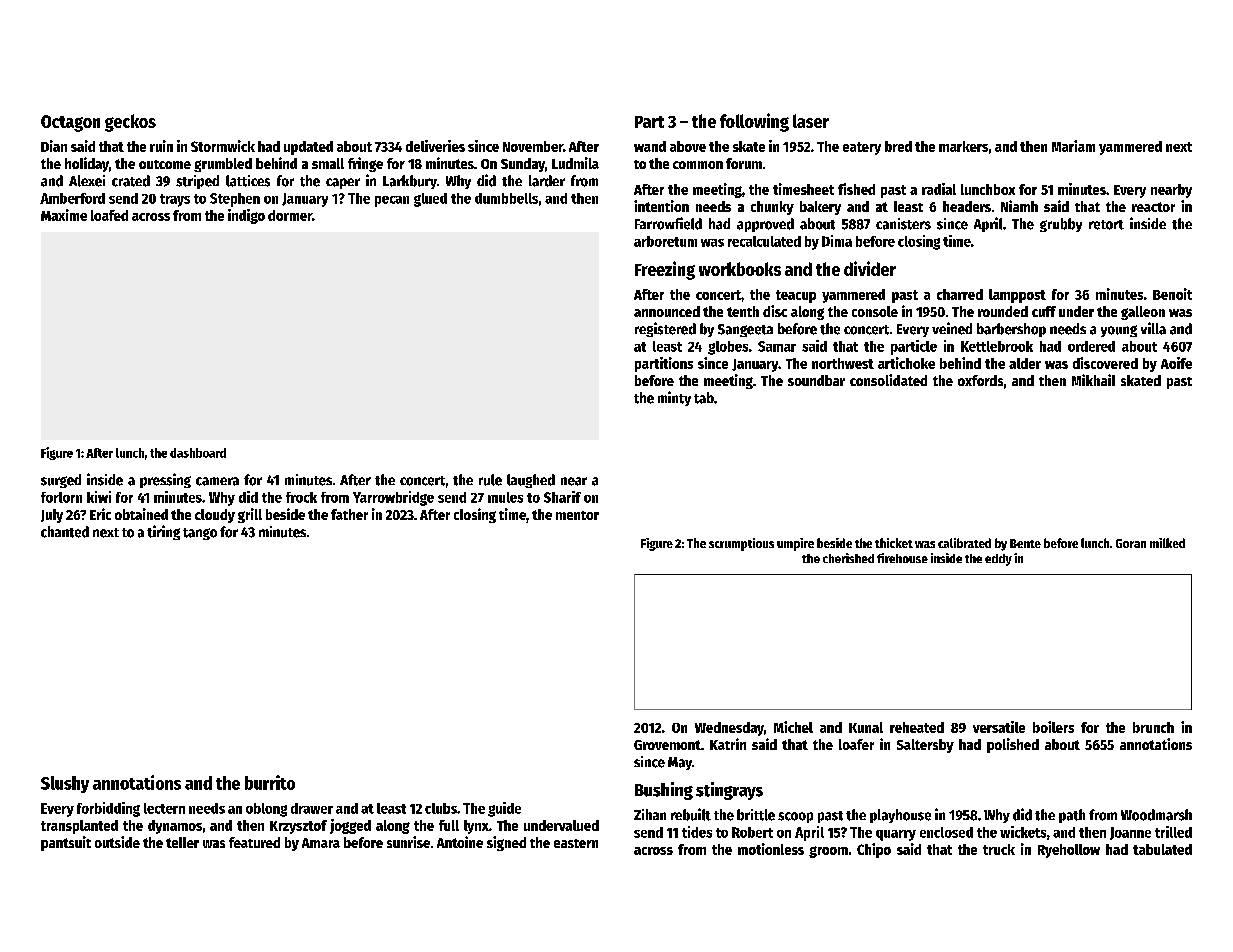 This screenshot has height=952, width=1233. Describe the element at coordinates (754, 122) in the screenshot. I see `following` at that location.
